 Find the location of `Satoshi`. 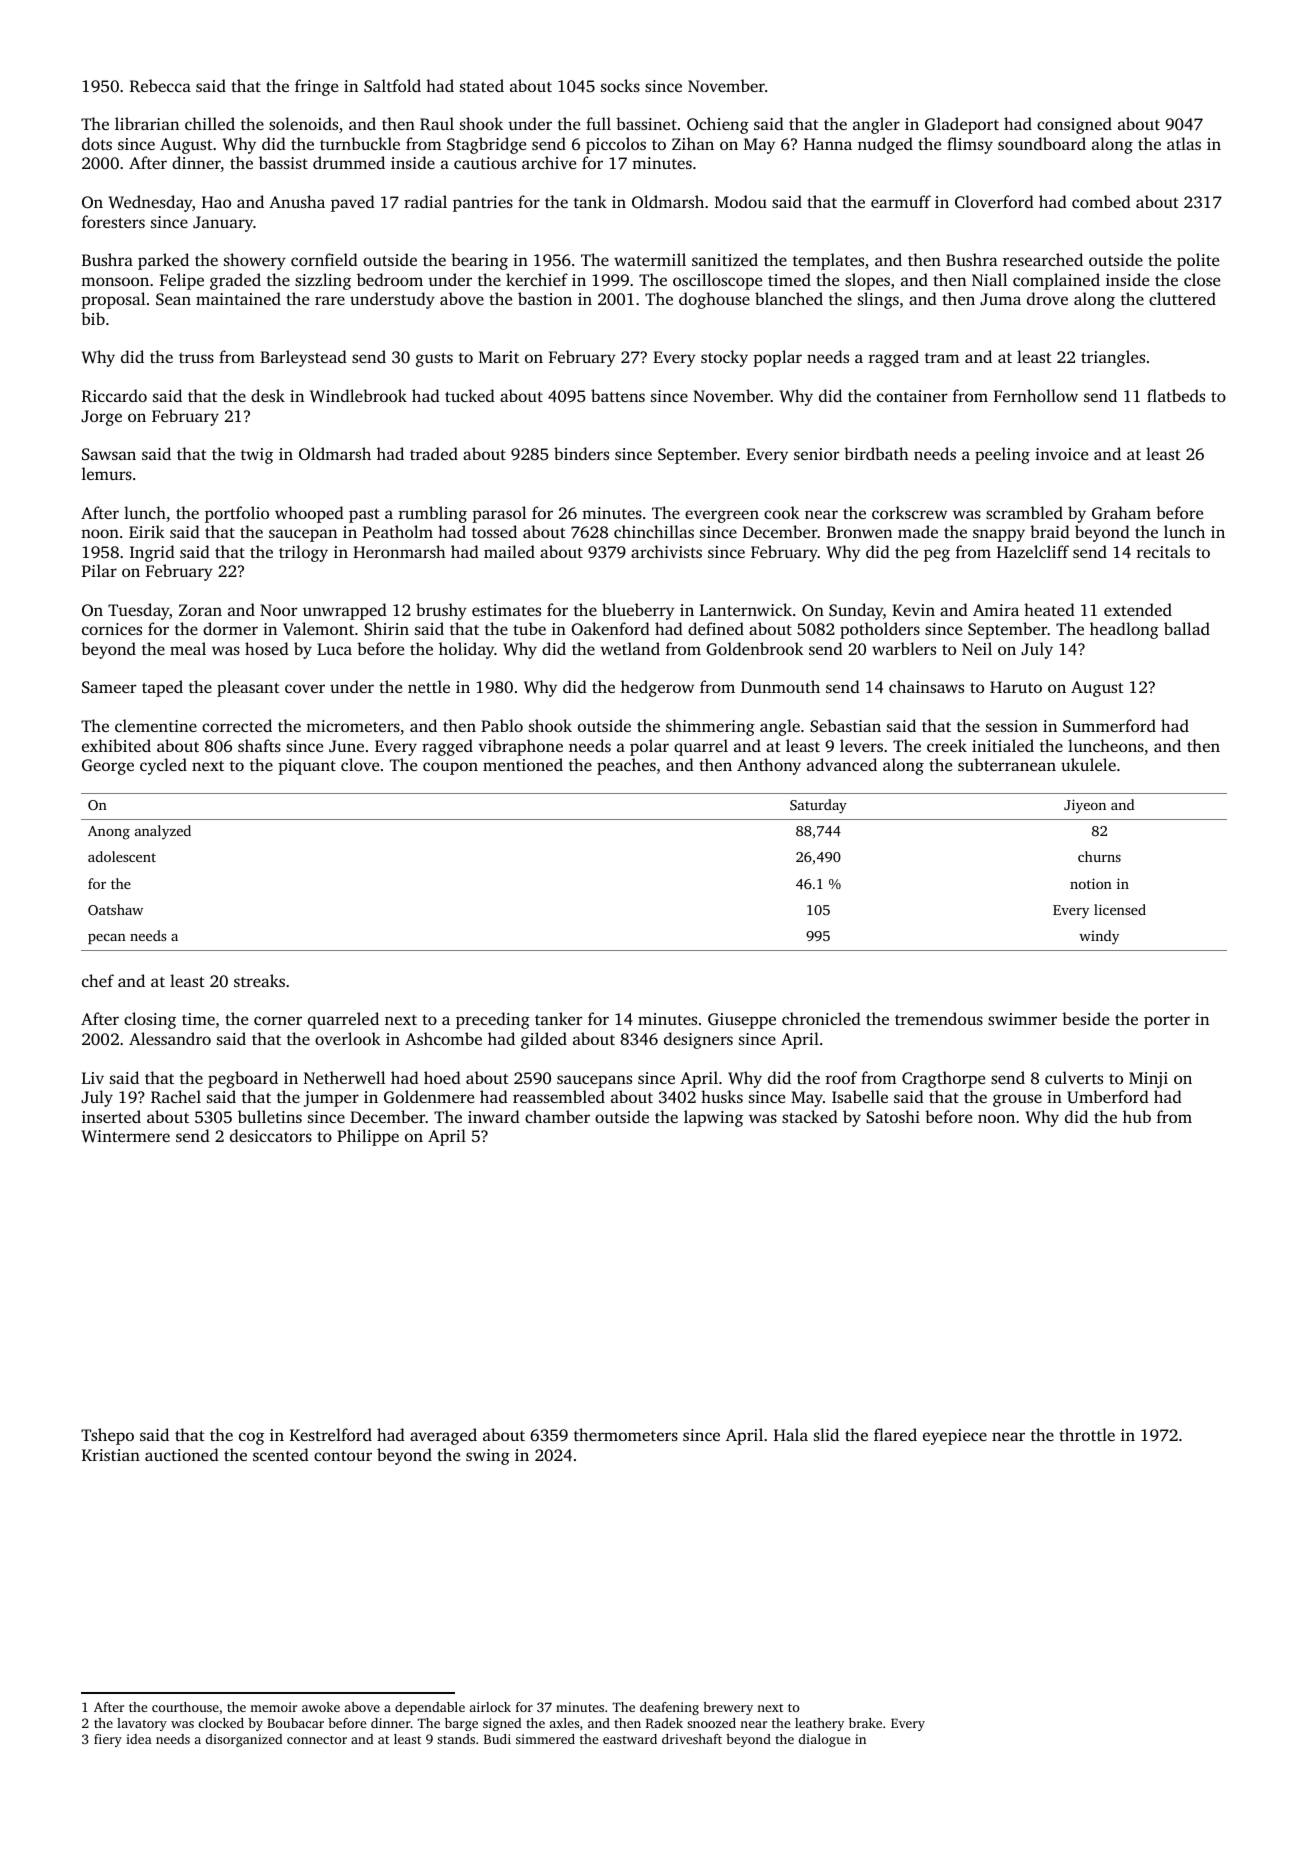

Satoshi is located at coordinates (893, 1116).
